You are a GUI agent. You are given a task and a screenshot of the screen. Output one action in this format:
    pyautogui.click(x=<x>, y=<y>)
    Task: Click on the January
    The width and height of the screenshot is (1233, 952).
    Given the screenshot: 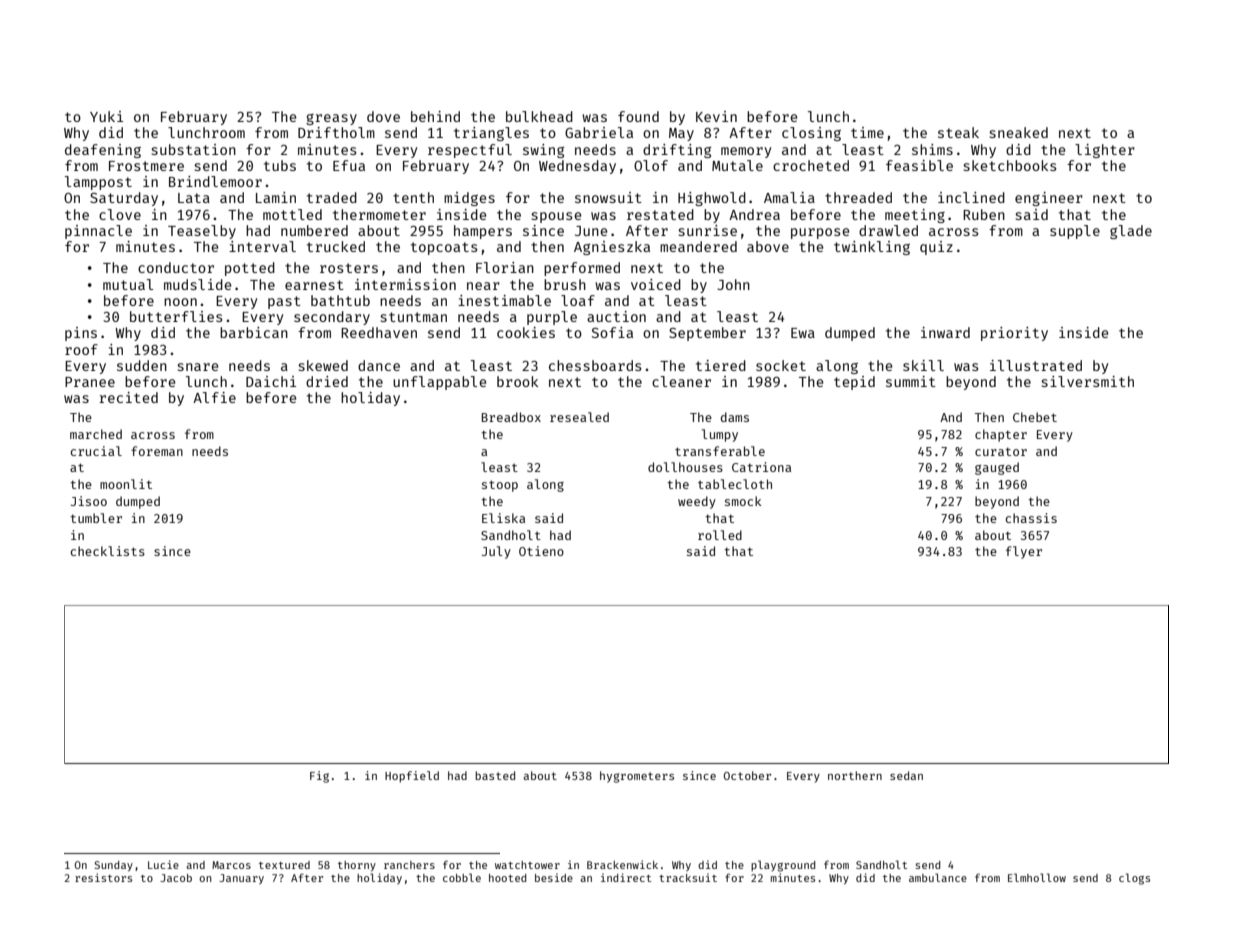 What is the action you would take?
    pyautogui.click(x=241, y=879)
